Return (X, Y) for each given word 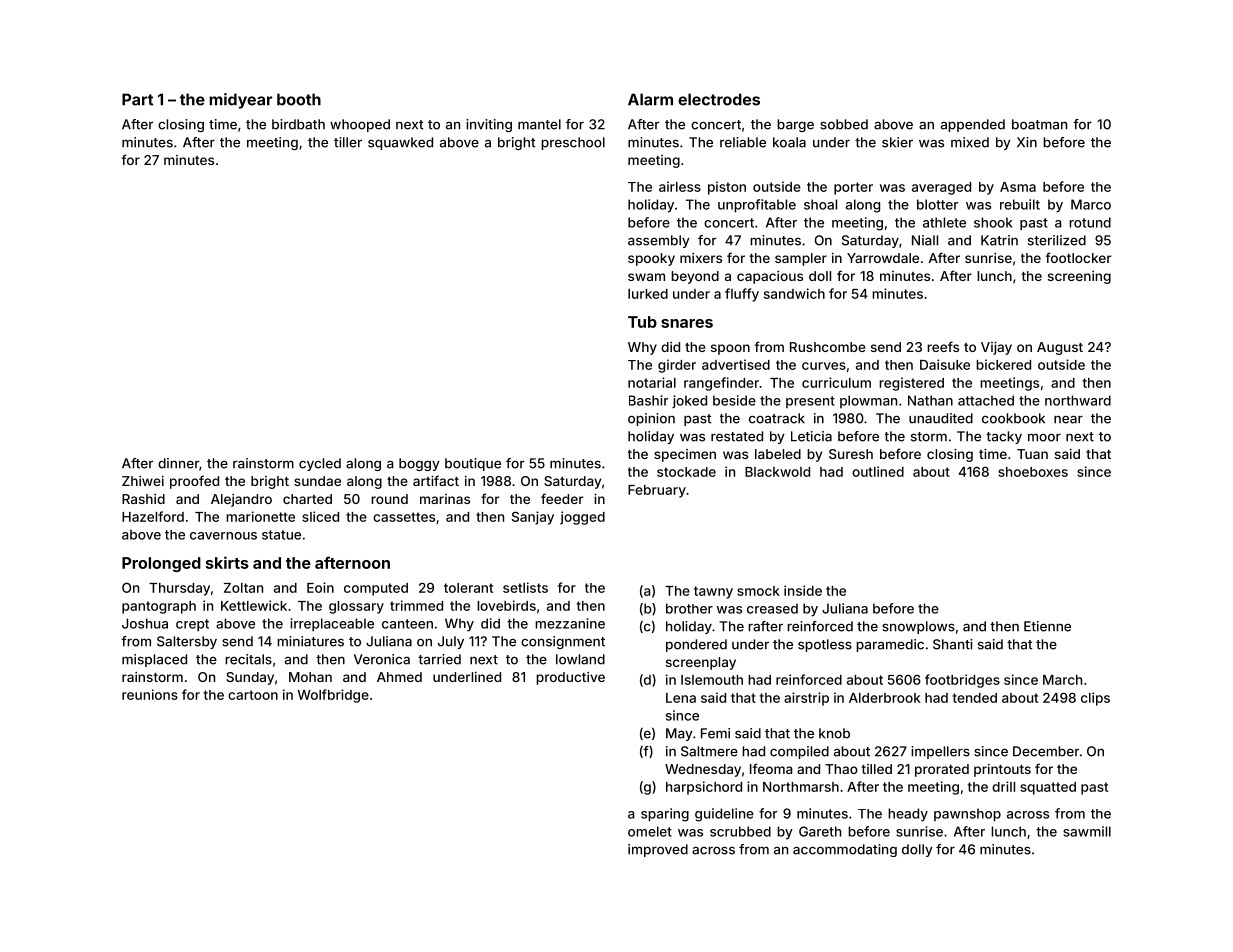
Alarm (650, 99)
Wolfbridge (333, 696)
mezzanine (570, 623)
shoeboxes (1033, 472)
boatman (1039, 124)
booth (299, 99)
